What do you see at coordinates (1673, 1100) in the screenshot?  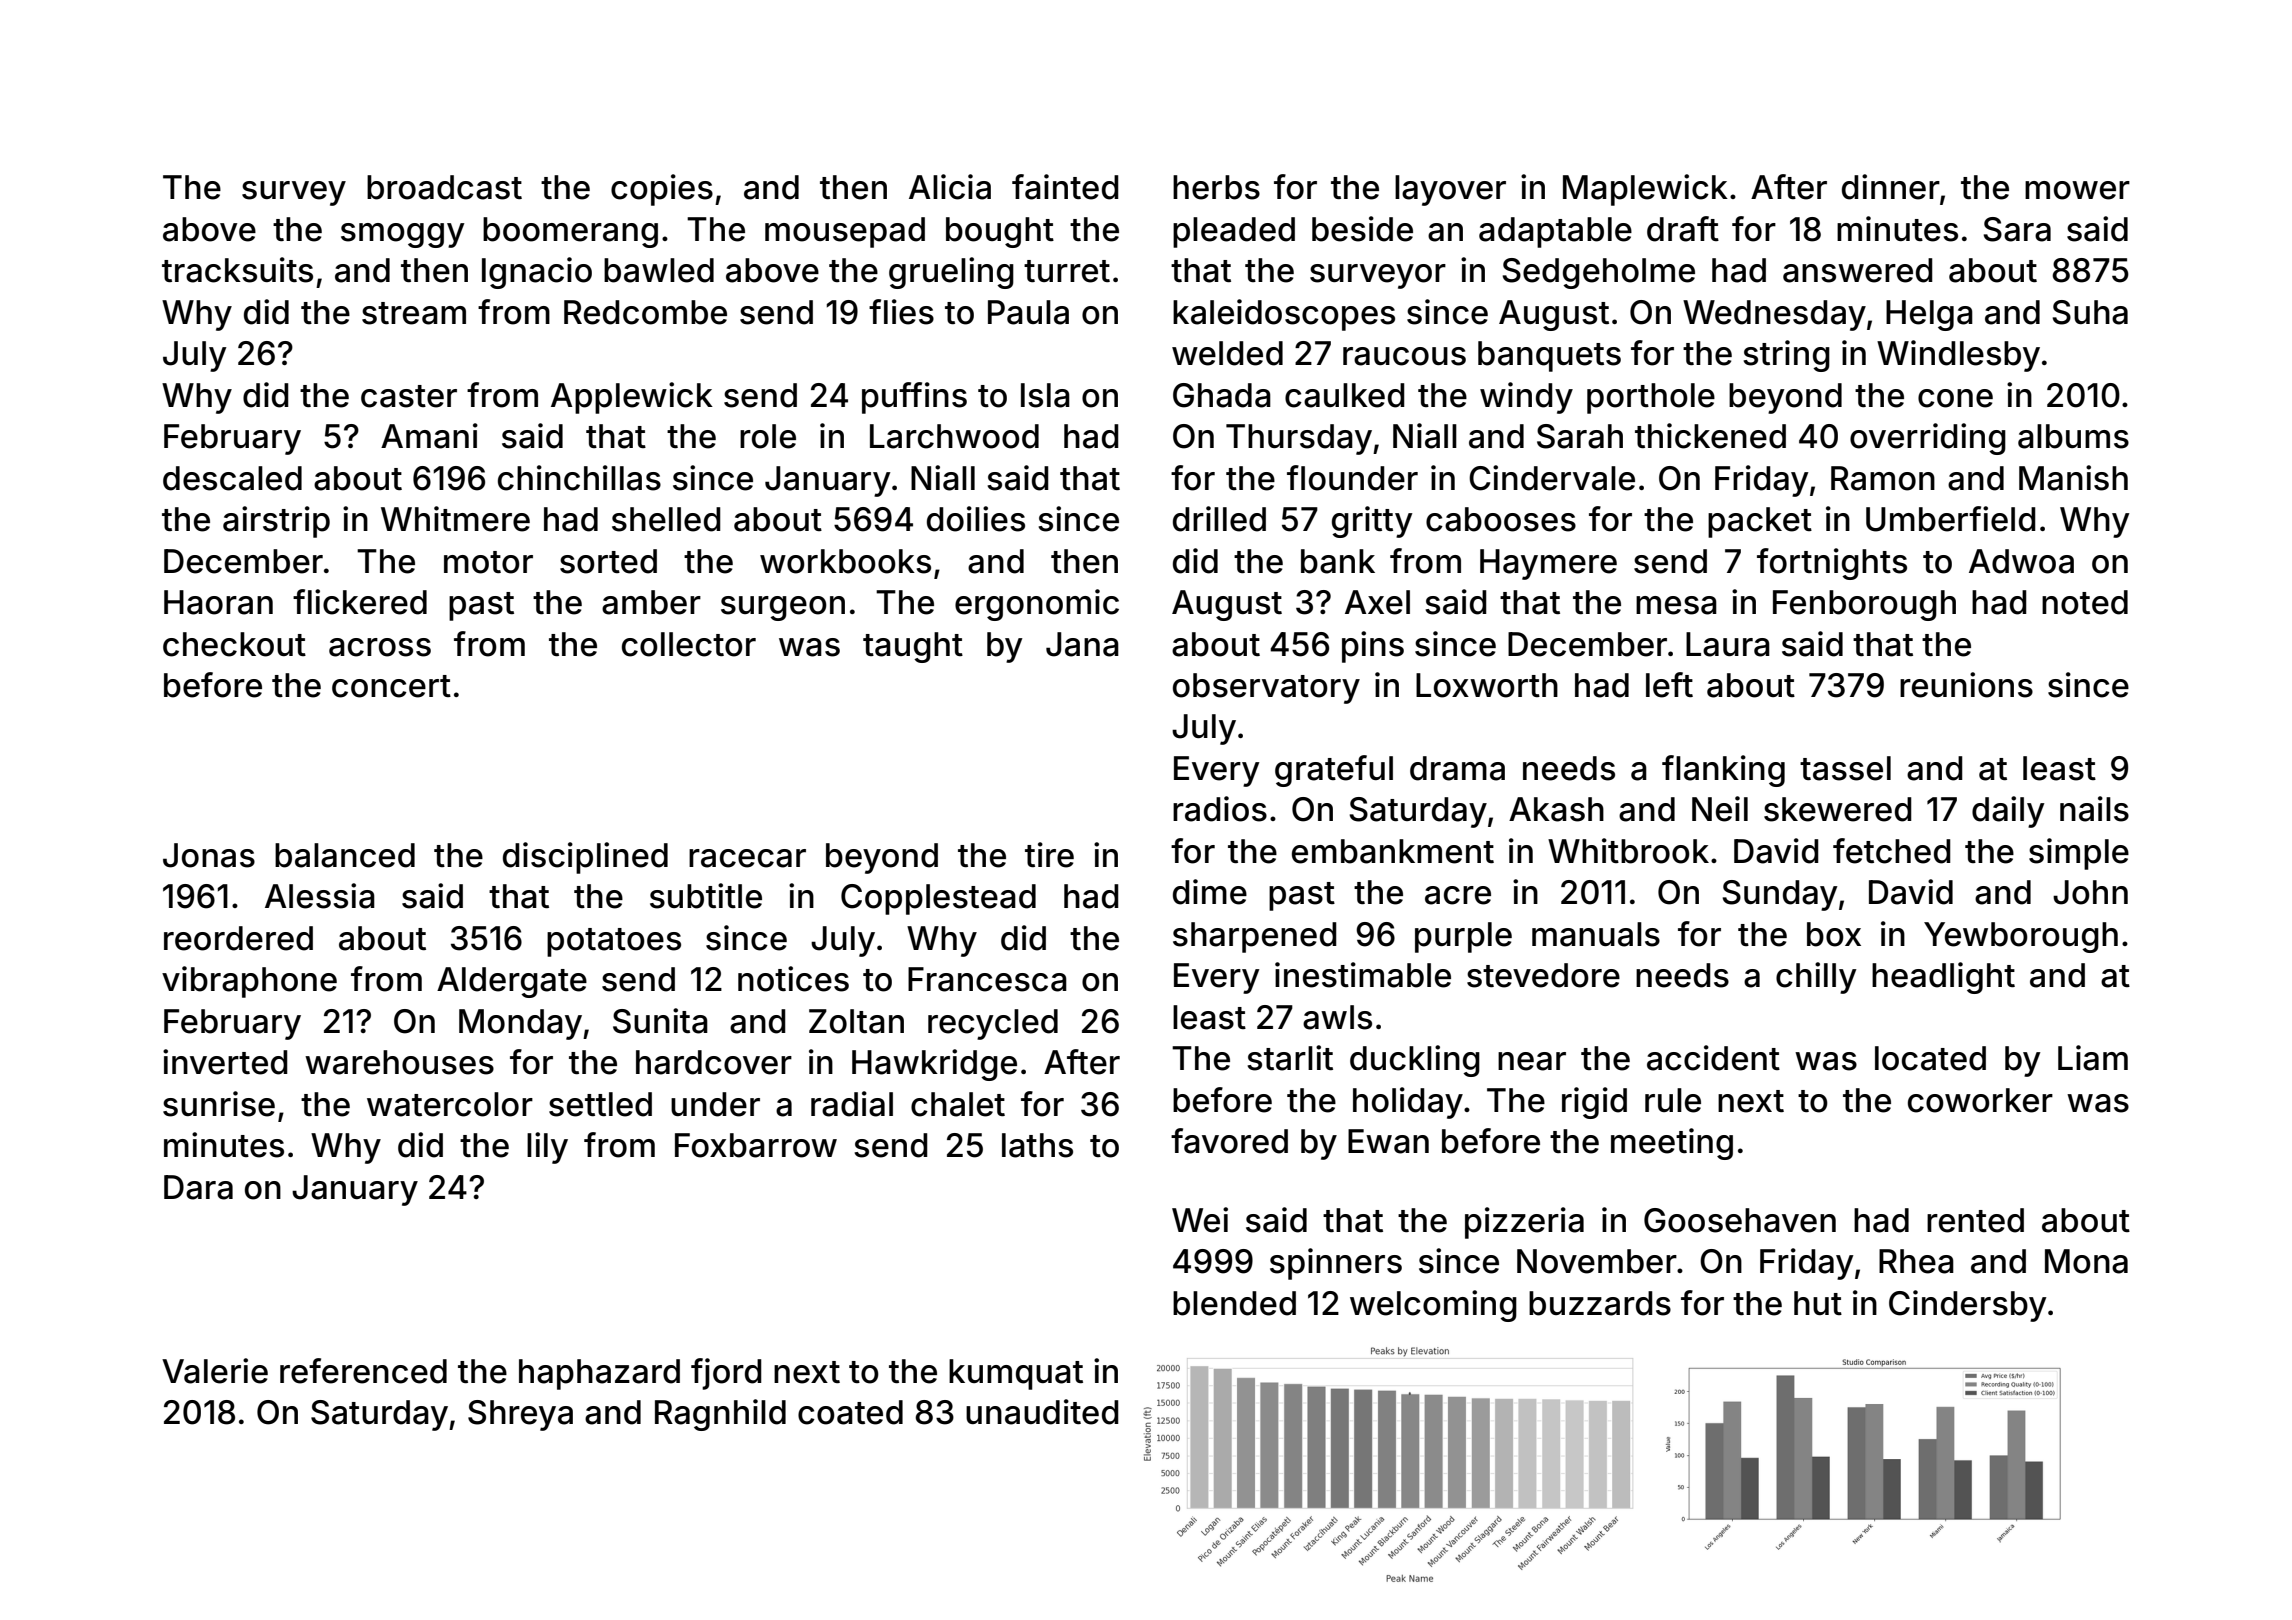 I see `rule` at bounding box center [1673, 1100].
